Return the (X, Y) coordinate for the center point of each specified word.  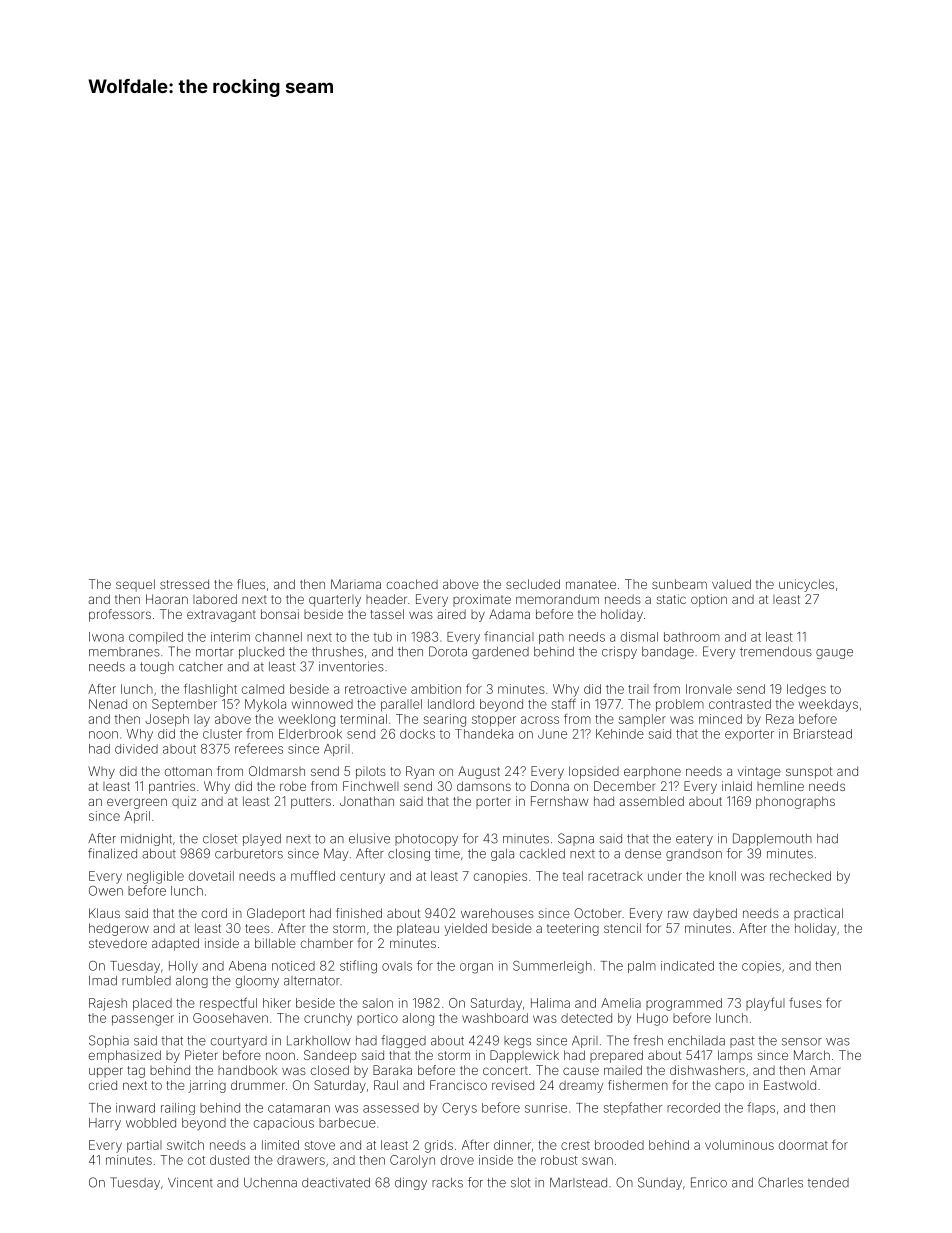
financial (509, 636)
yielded (466, 929)
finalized (112, 853)
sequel (135, 585)
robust (559, 1160)
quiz (184, 802)
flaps (761, 1108)
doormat (803, 1145)
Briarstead (823, 734)
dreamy (581, 1087)
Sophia (109, 1041)
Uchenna (270, 1183)
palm (642, 967)
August (479, 772)
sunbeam (679, 584)
